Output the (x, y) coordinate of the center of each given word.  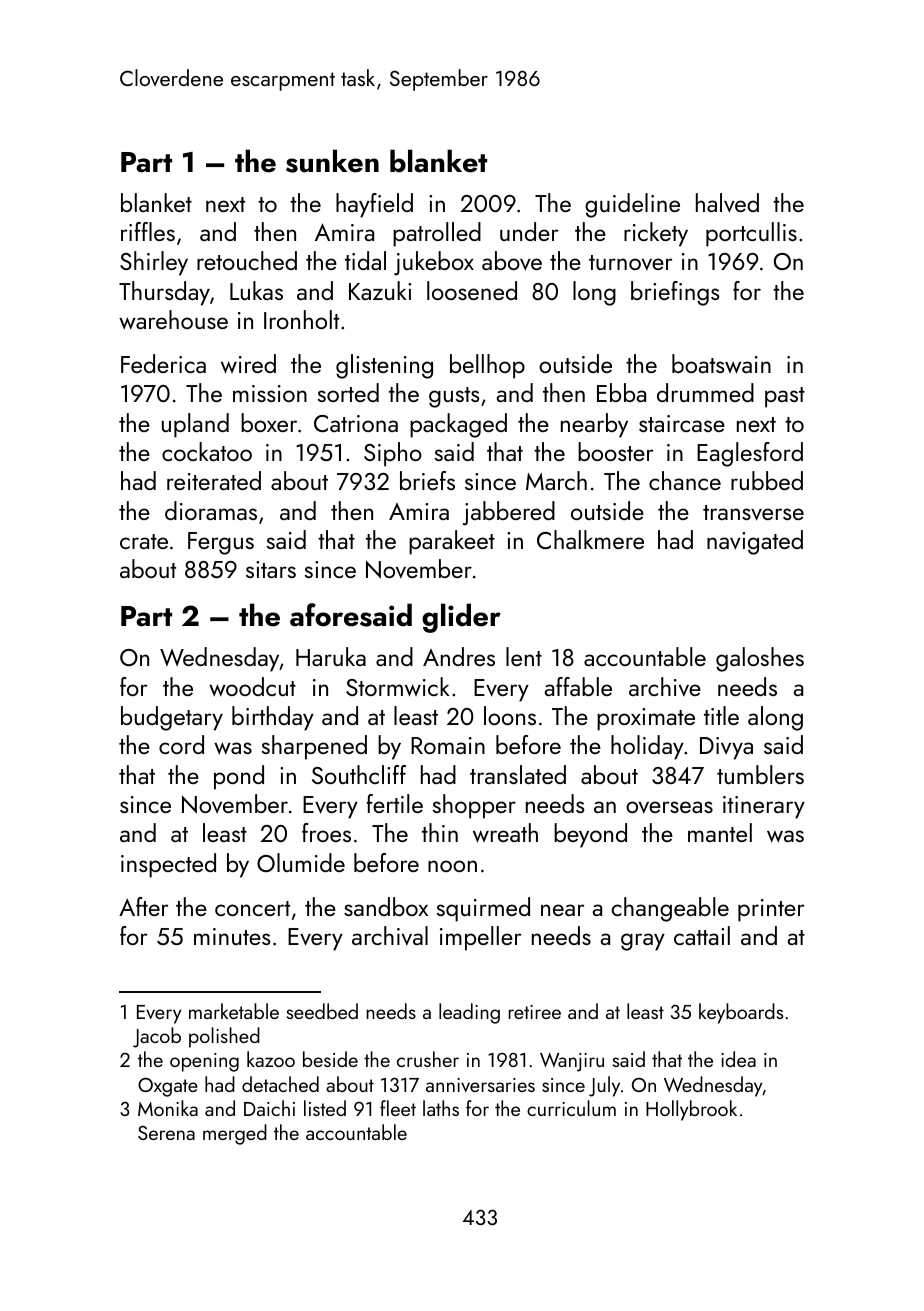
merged (235, 1134)
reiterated (214, 480)
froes (326, 832)
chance (685, 480)
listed (325, 1108)
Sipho (393, 454)
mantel (720, 832)
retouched (247, 260)
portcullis (751, 234)
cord (181, 744)
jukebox (434, 263)
